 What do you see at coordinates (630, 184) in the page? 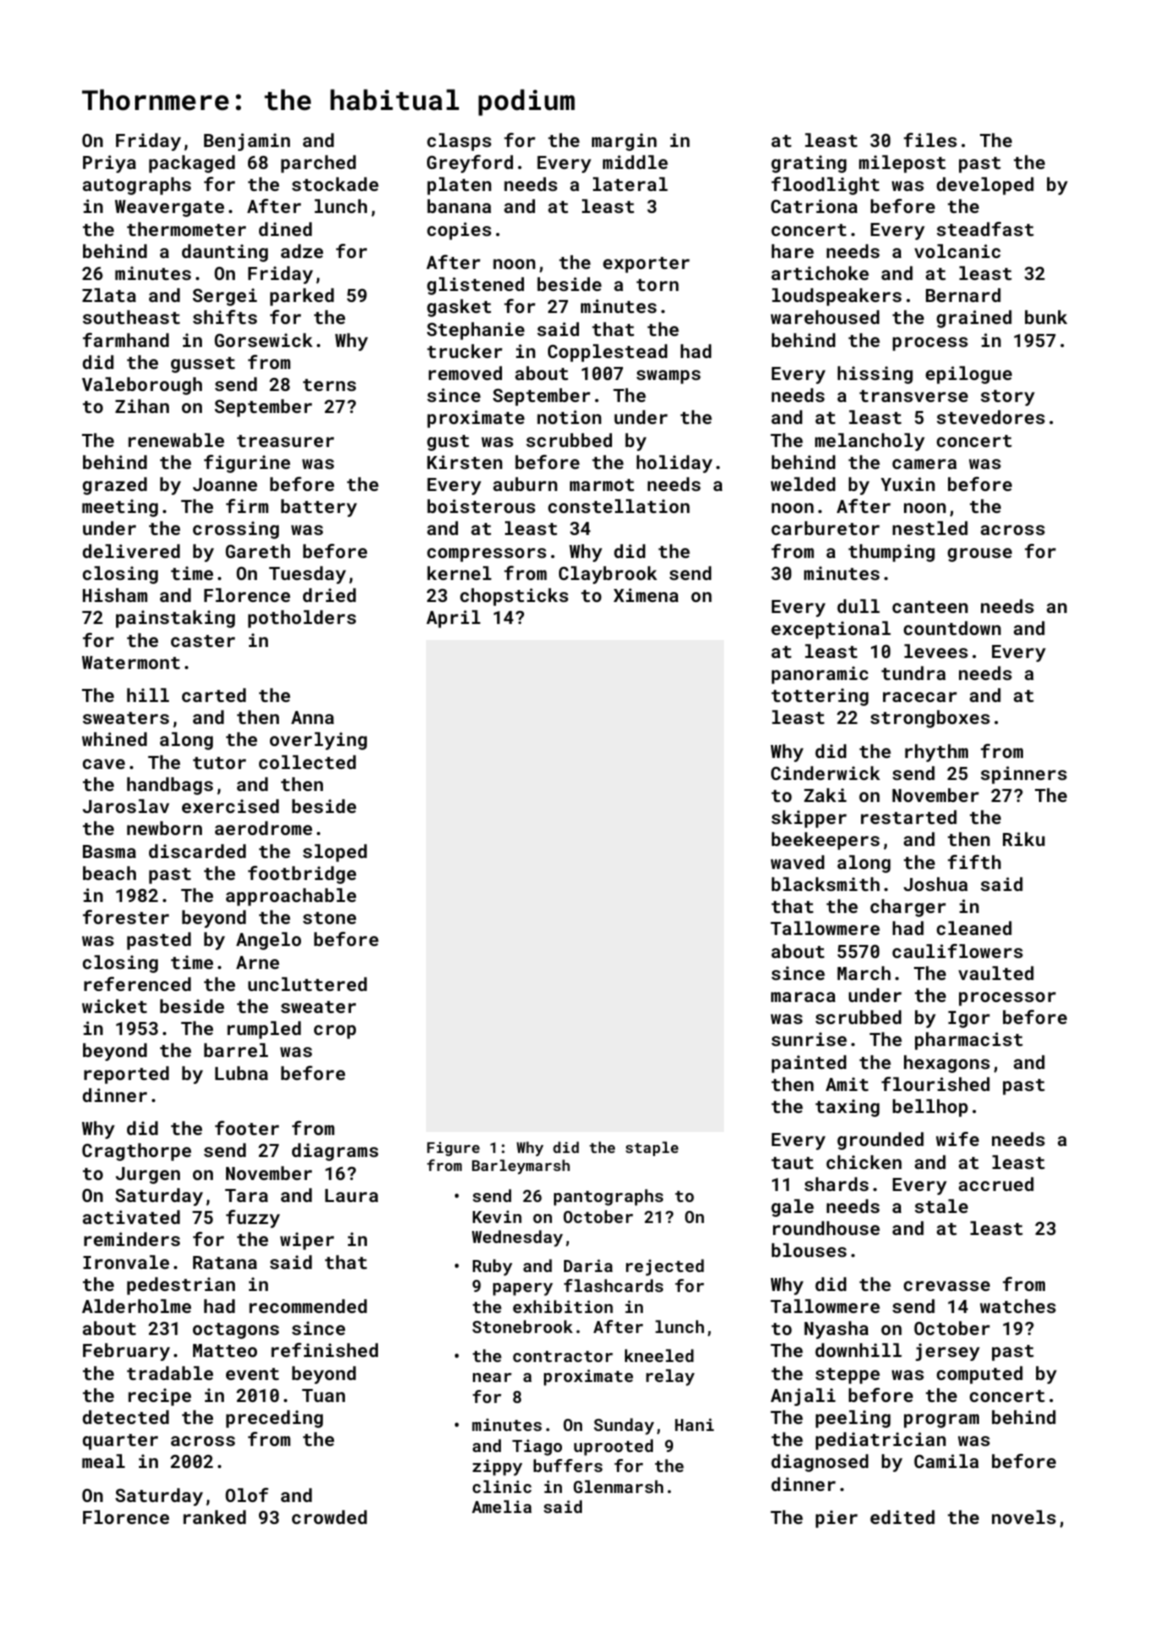
I see `lateral` at bounding box center [630, 184].
